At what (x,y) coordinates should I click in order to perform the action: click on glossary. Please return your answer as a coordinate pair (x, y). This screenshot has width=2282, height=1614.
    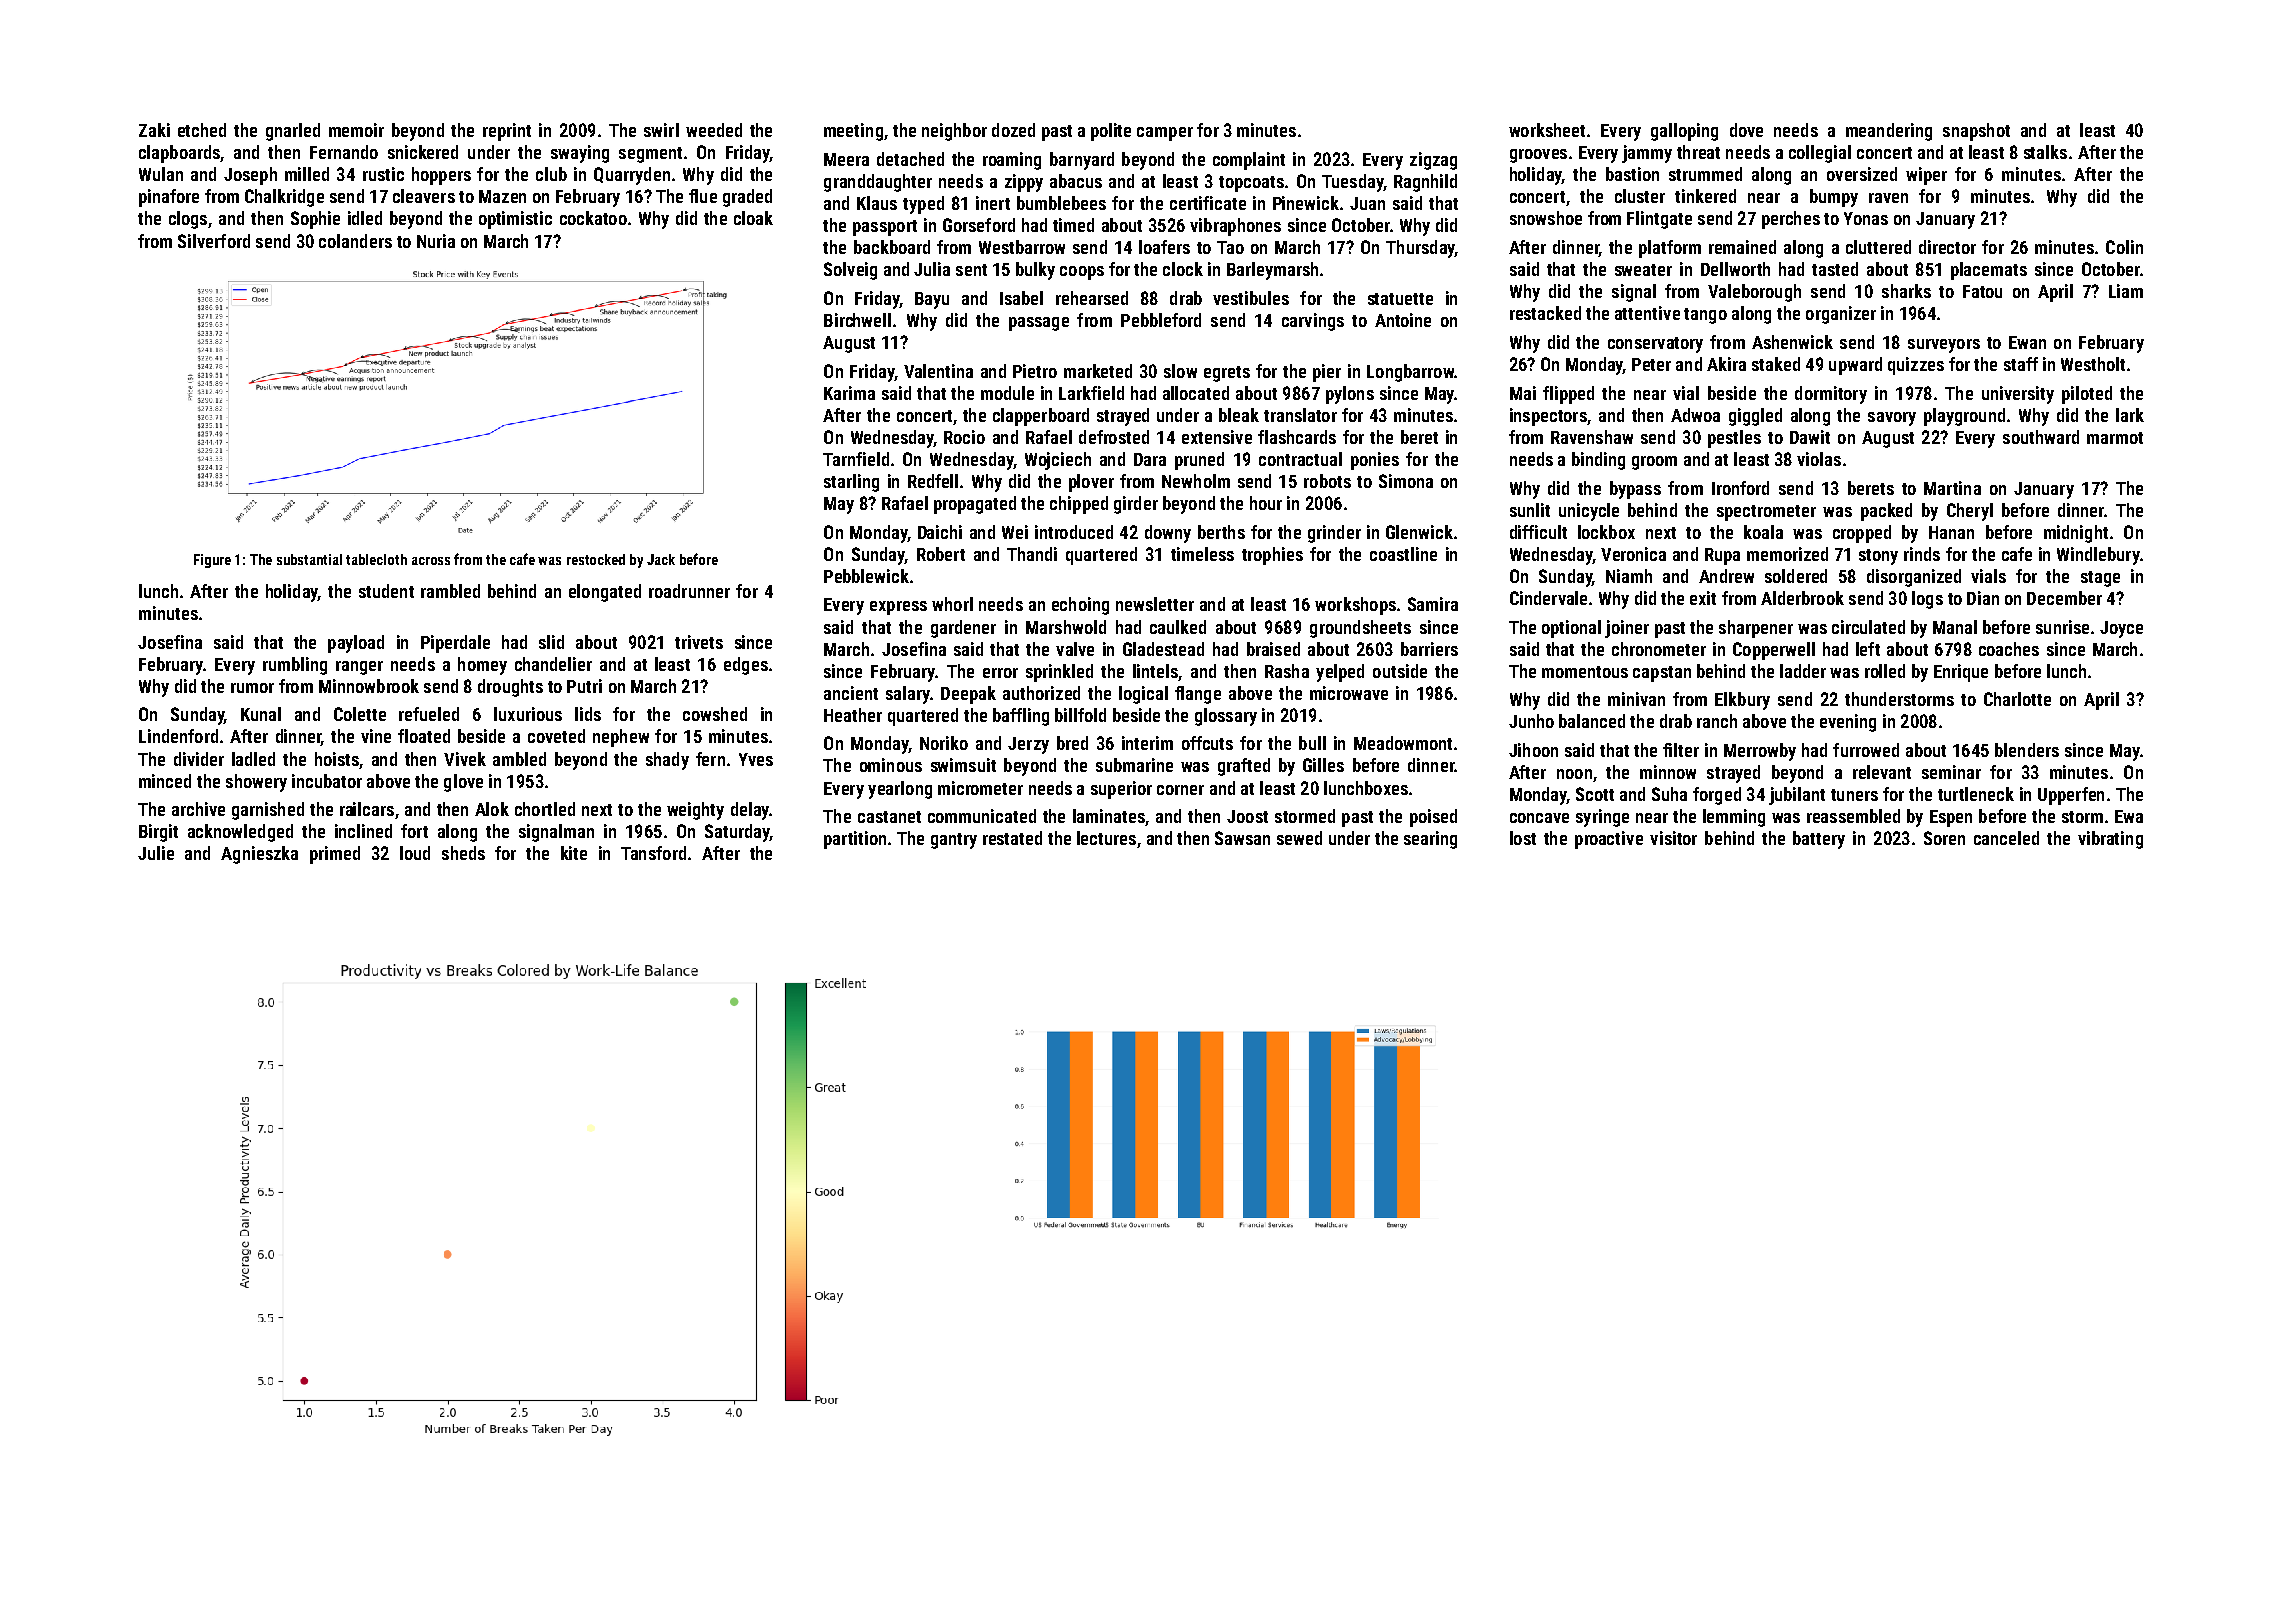
    Looking at the image, I should click on (1226, 717).
